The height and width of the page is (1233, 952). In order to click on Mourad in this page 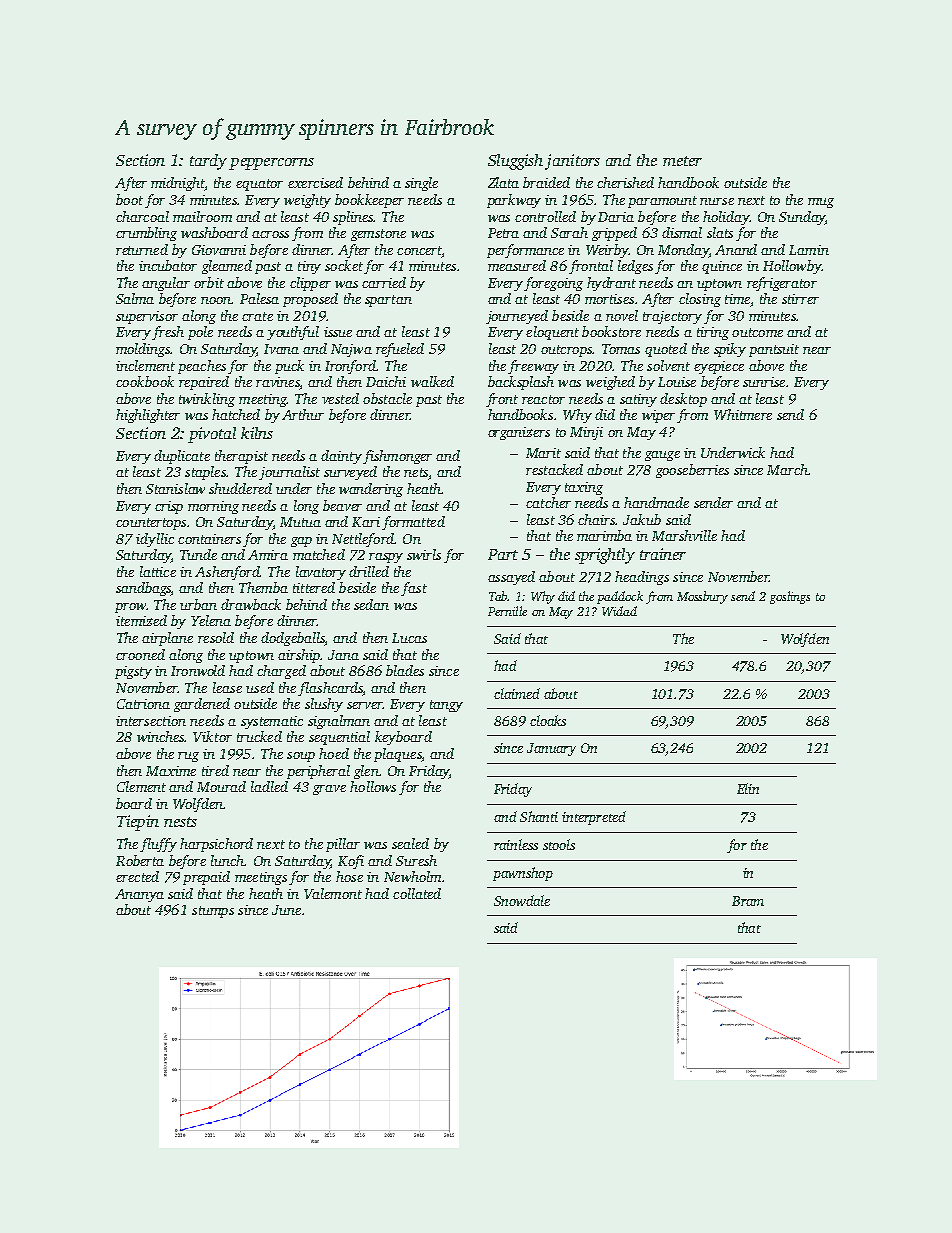, I will do `click(221, 786)`.
